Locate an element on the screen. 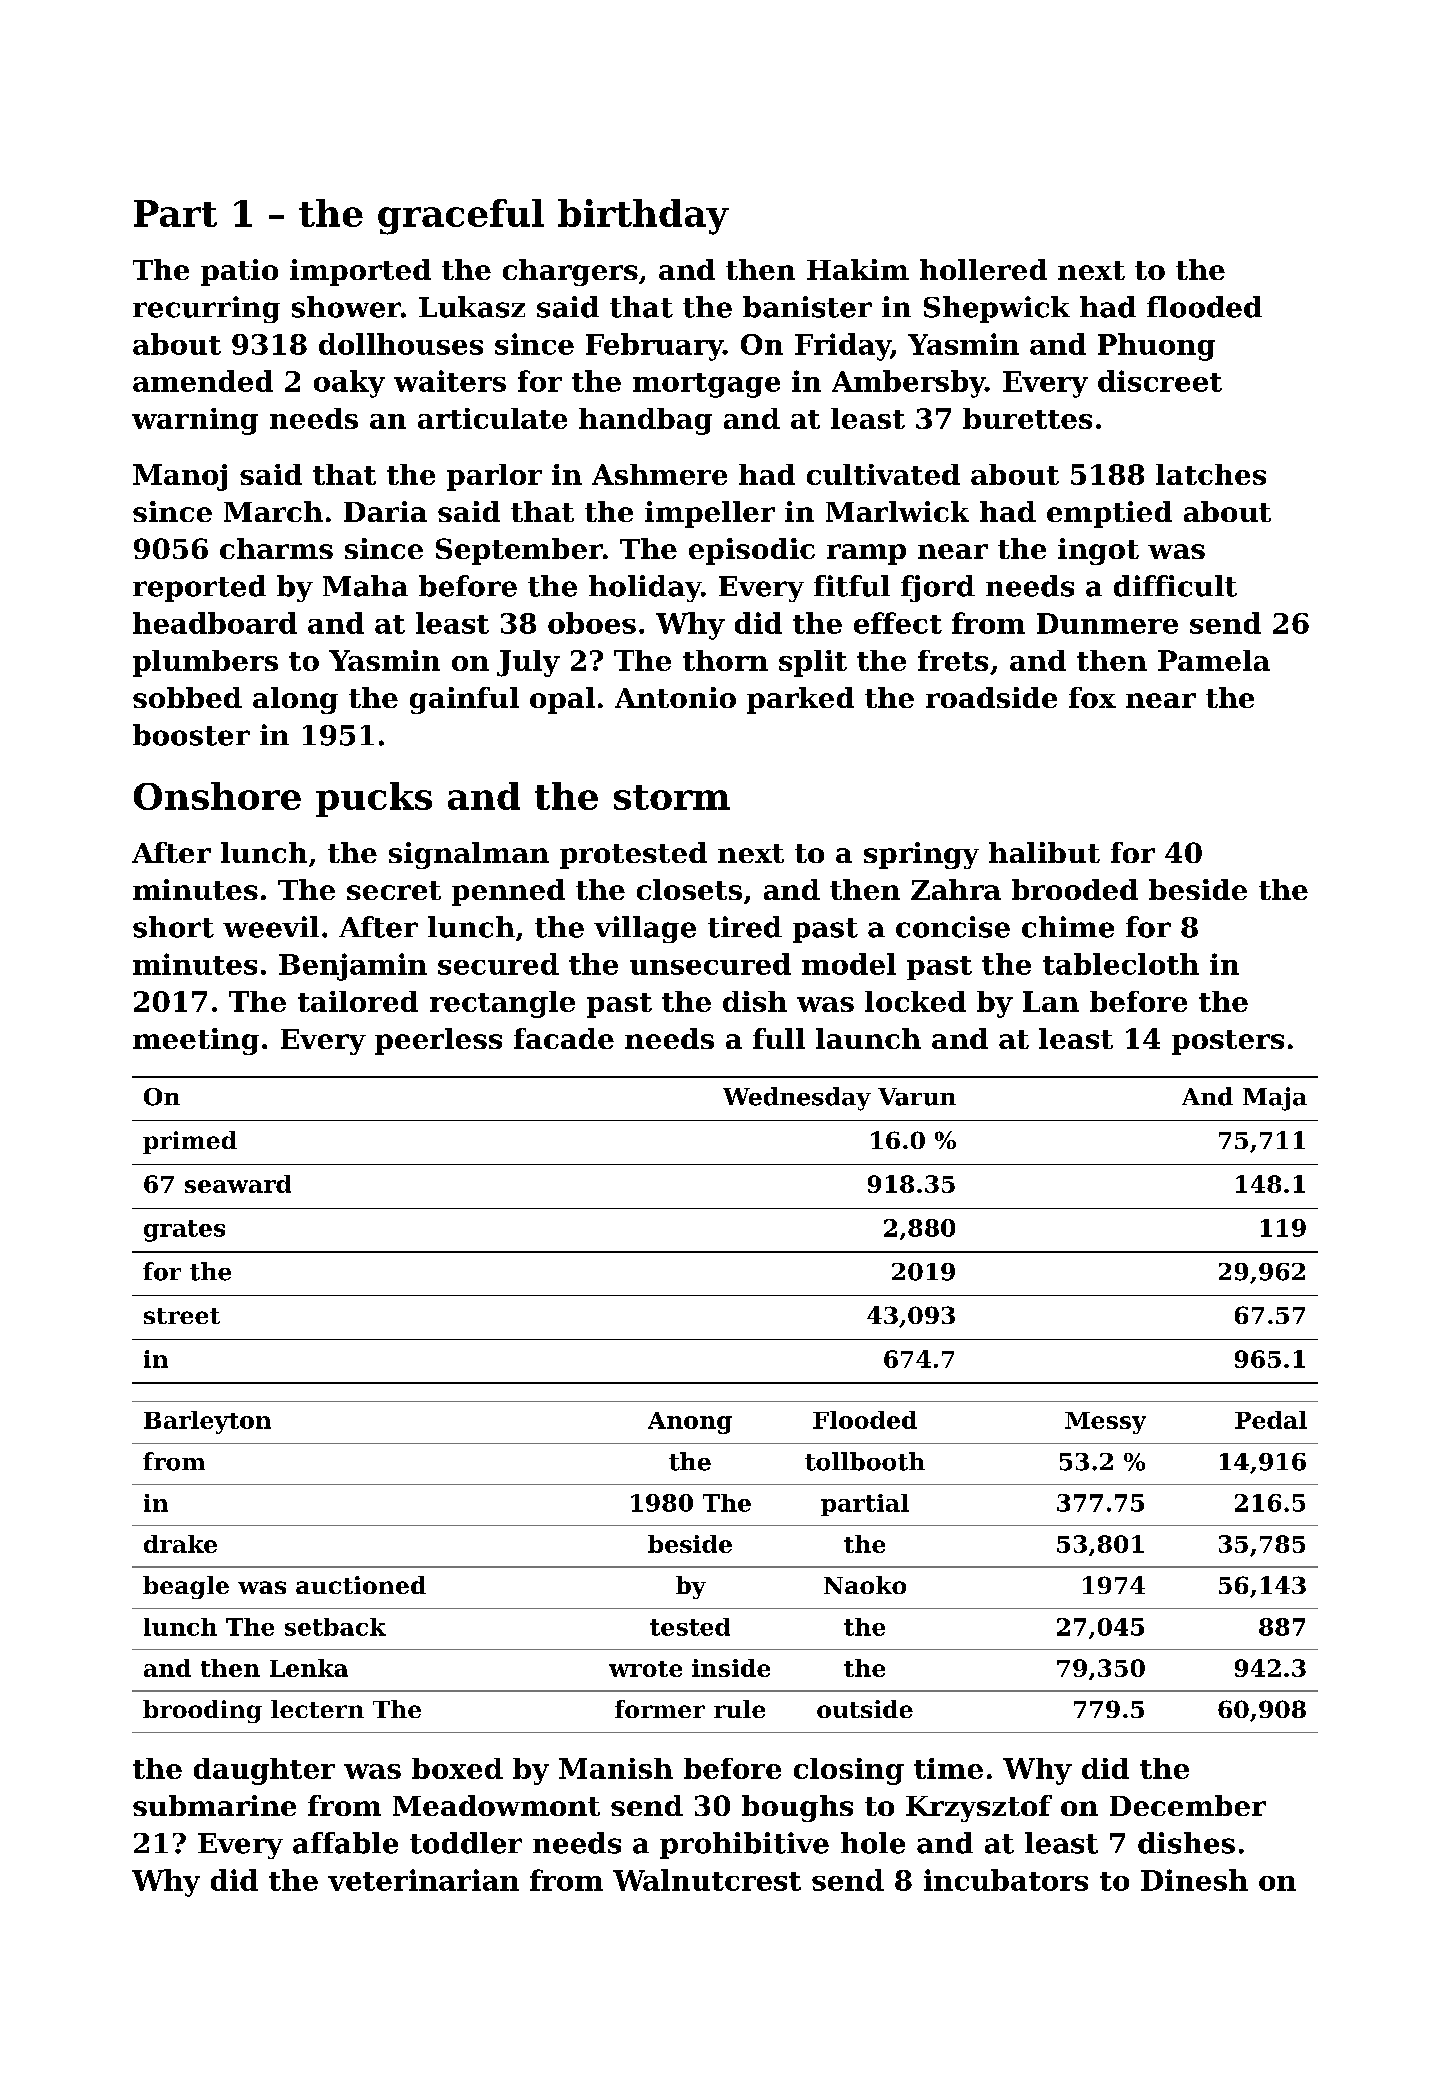 Image resolution: width=1450 pixels, height=2100 pixels. peerless is located at coordinates (438, 1041).
